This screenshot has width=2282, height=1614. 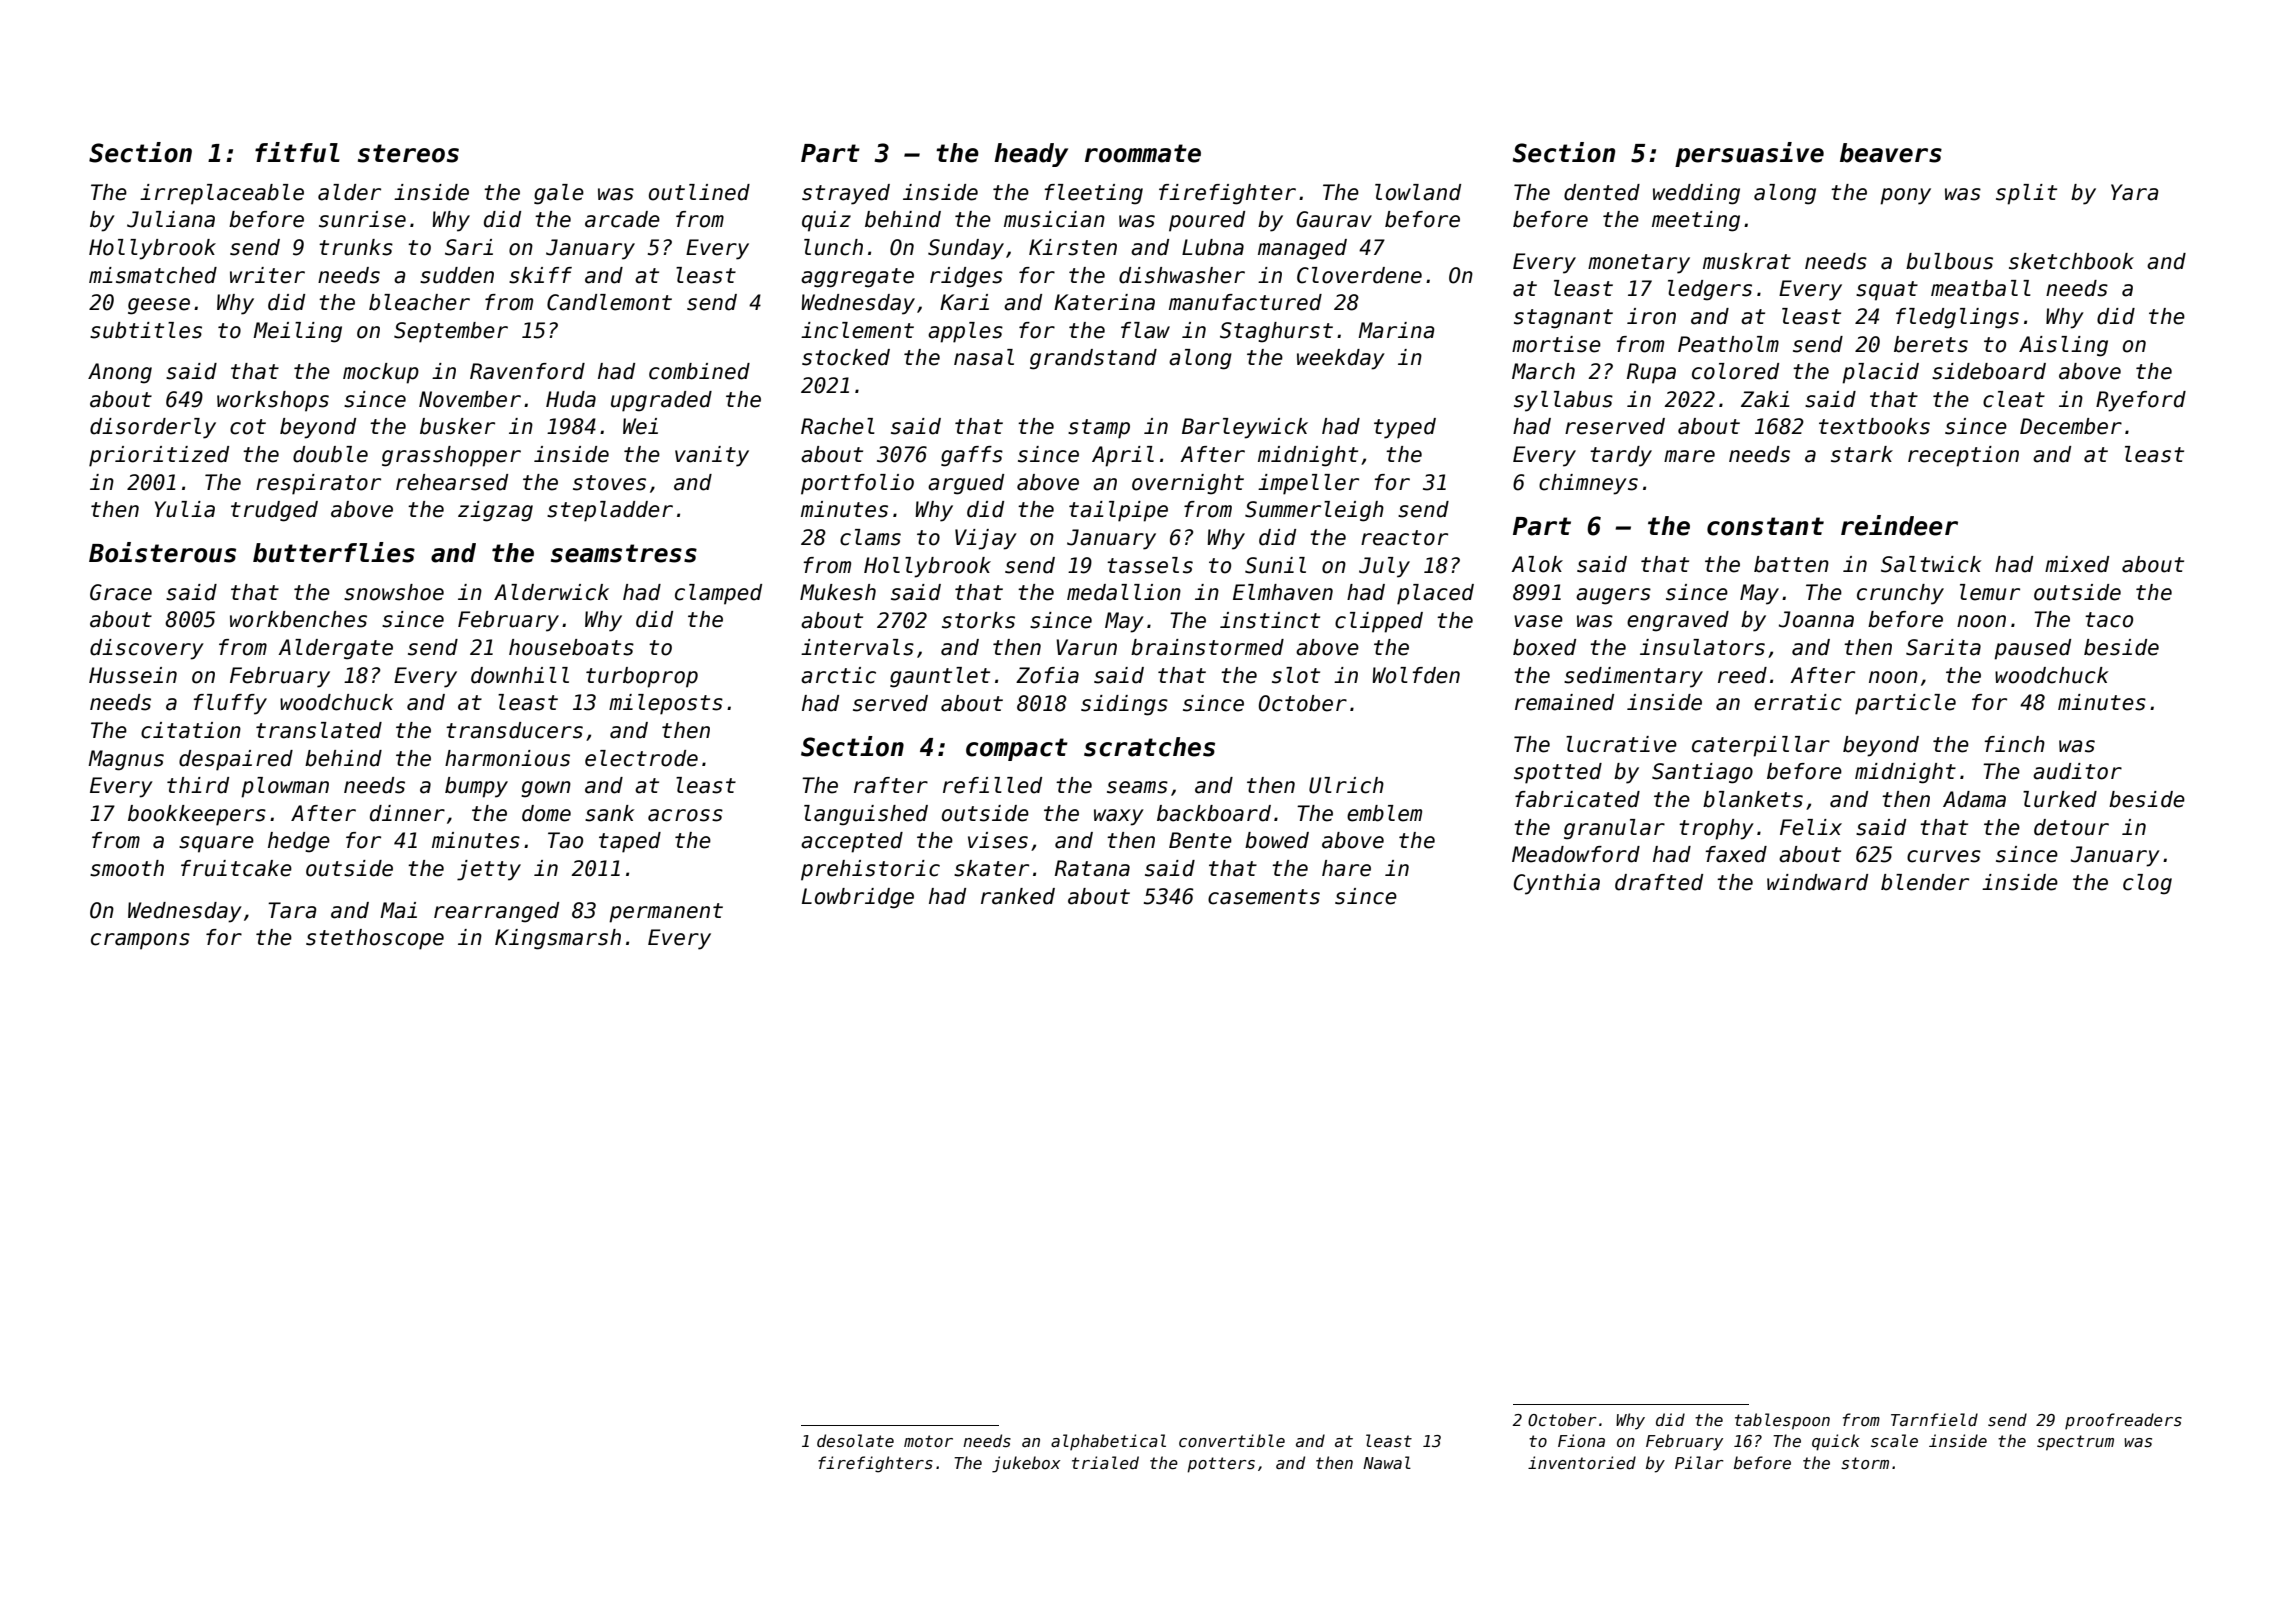 What do you see at coordinates (1990, 592) in the screenshot?
I see `lemur` at bounding box center [1990, 592].
